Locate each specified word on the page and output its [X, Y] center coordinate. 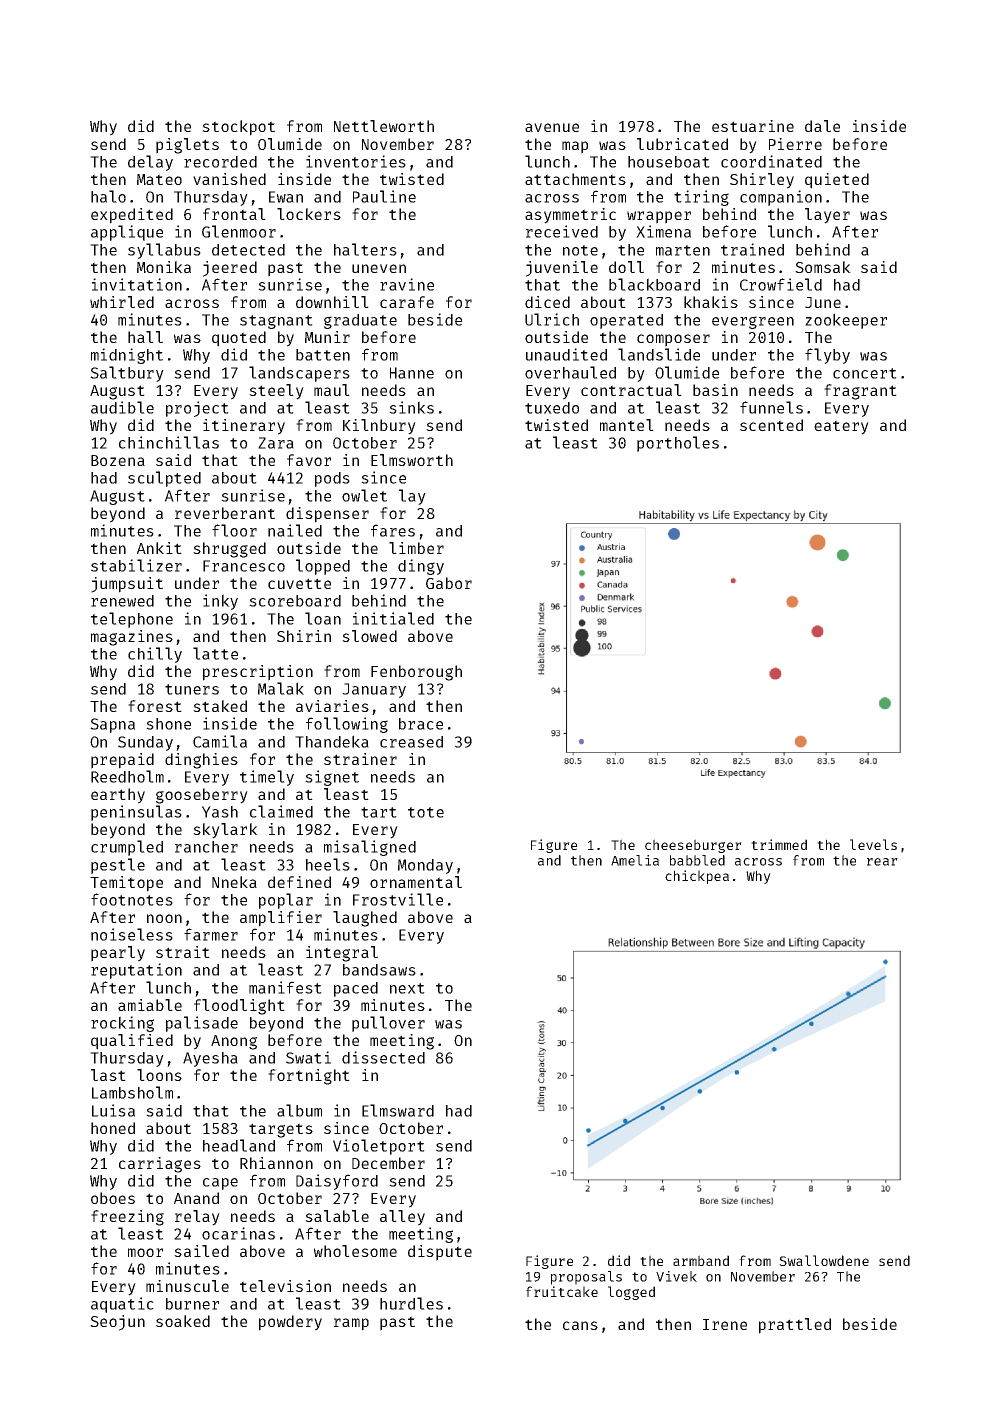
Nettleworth [384, 126]
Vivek [676, 1276]
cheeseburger [693, 846]
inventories [356, 161]
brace [421, 724]
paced [356, 989]
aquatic [122, 1305]
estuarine [753, 126]
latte [215, 653]
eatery [841, 427]
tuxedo [552, 408]
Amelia [635, 860]
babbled [697, 860]
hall [145, 337]
